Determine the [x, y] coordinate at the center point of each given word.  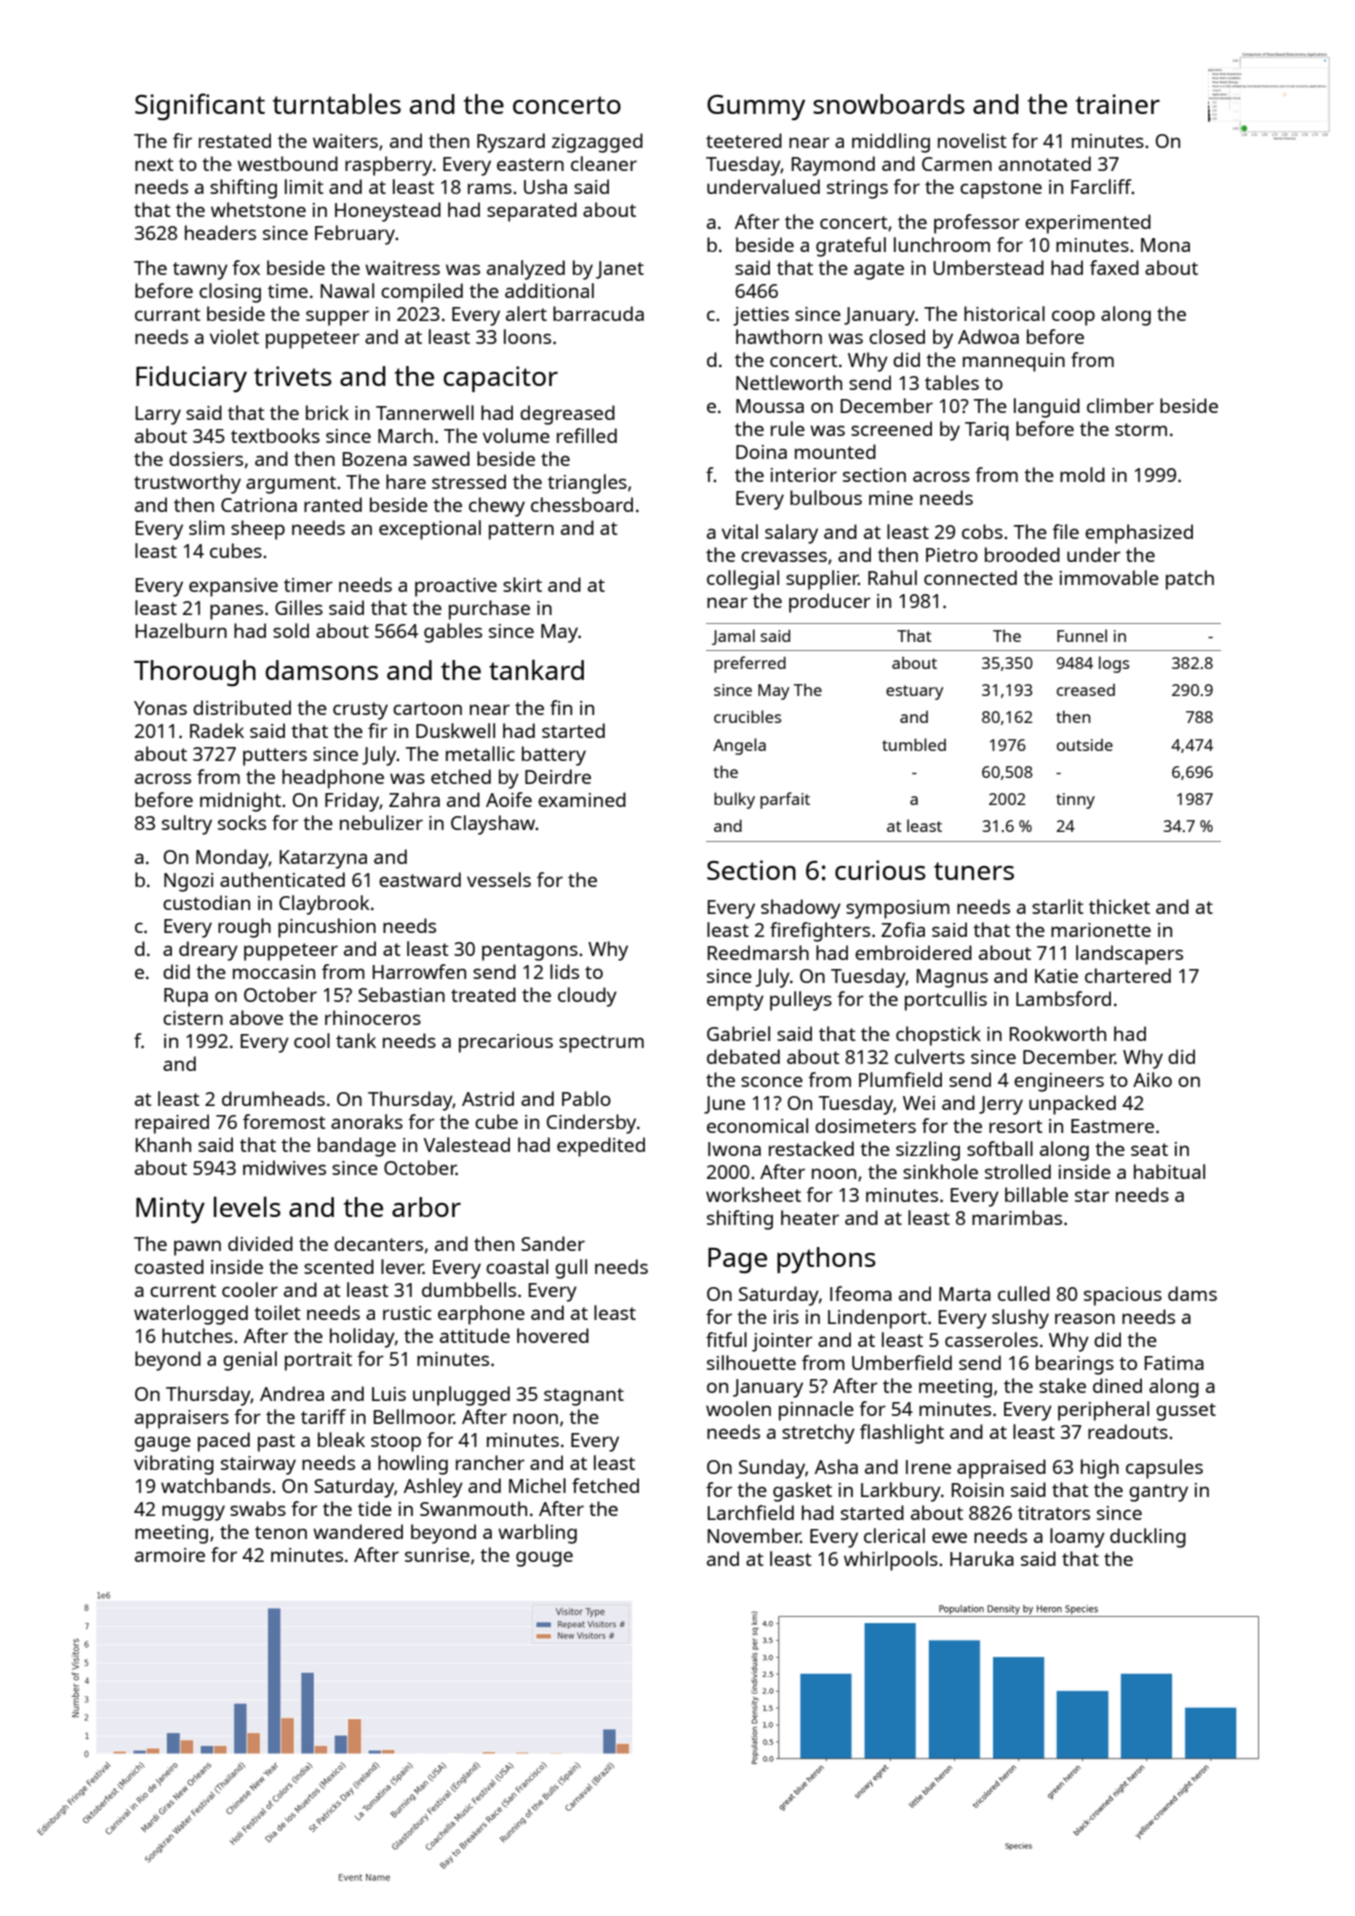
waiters [345, 141]
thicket [1119, 906]
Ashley [433, 1488]
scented [339, 1266]
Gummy [756, 108]
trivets [293, 376]
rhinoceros [373, 1017]
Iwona [734, 1149]
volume [516, 435]
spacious [1123, 1296]
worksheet [753, 1194]
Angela [739, 746]
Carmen [957, 164]
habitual [1169, 1171]
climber [1120, 405]
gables [453, 633]
